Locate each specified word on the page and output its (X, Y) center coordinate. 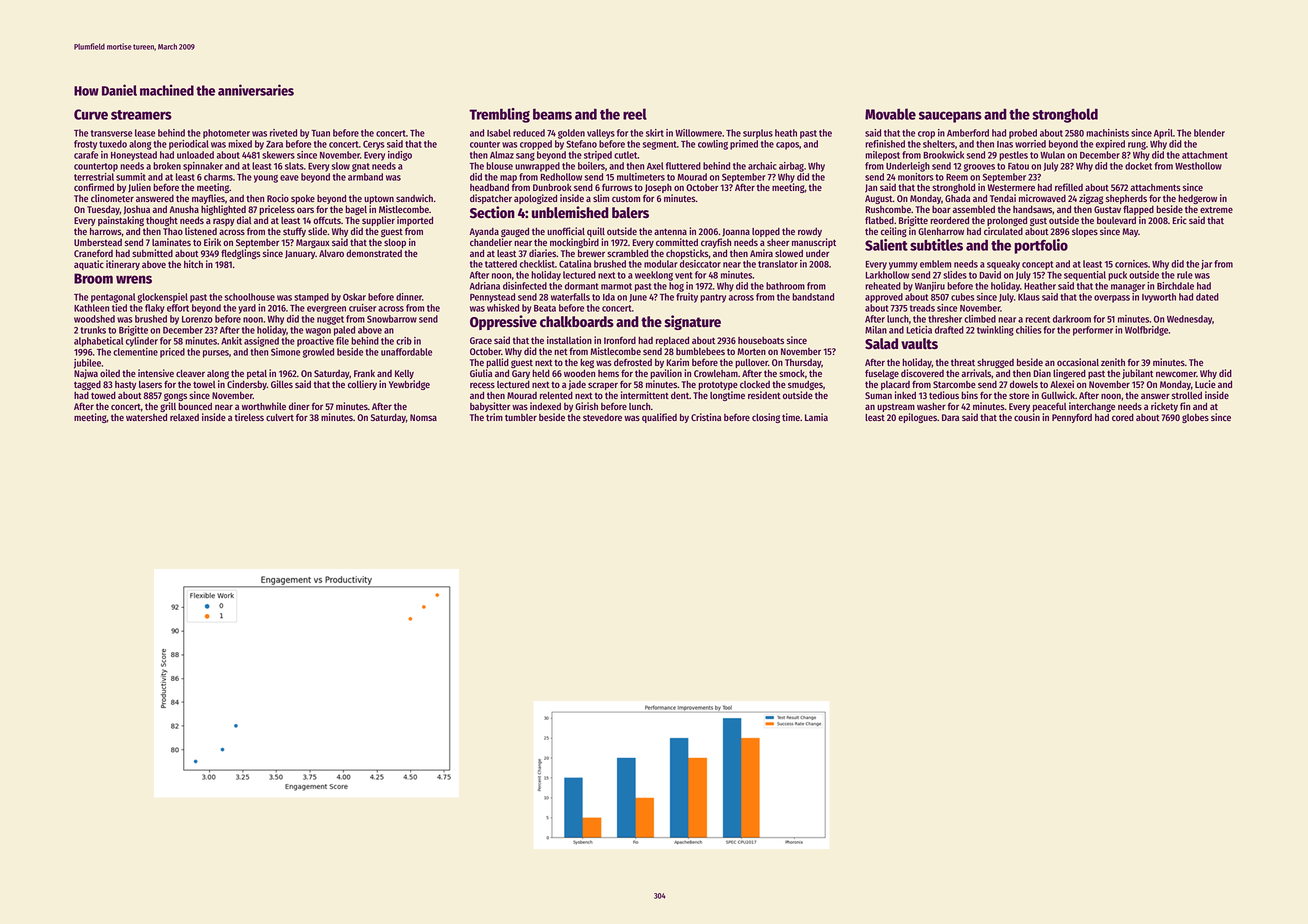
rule (1185, 275)
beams (552, 114)
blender (1209, 133)
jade (577, 385)
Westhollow (1198, 166)
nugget (330, 320)
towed (103, 395)
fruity (687, 298)
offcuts (327, 220)
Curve (91, 114)
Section (492, 212)
